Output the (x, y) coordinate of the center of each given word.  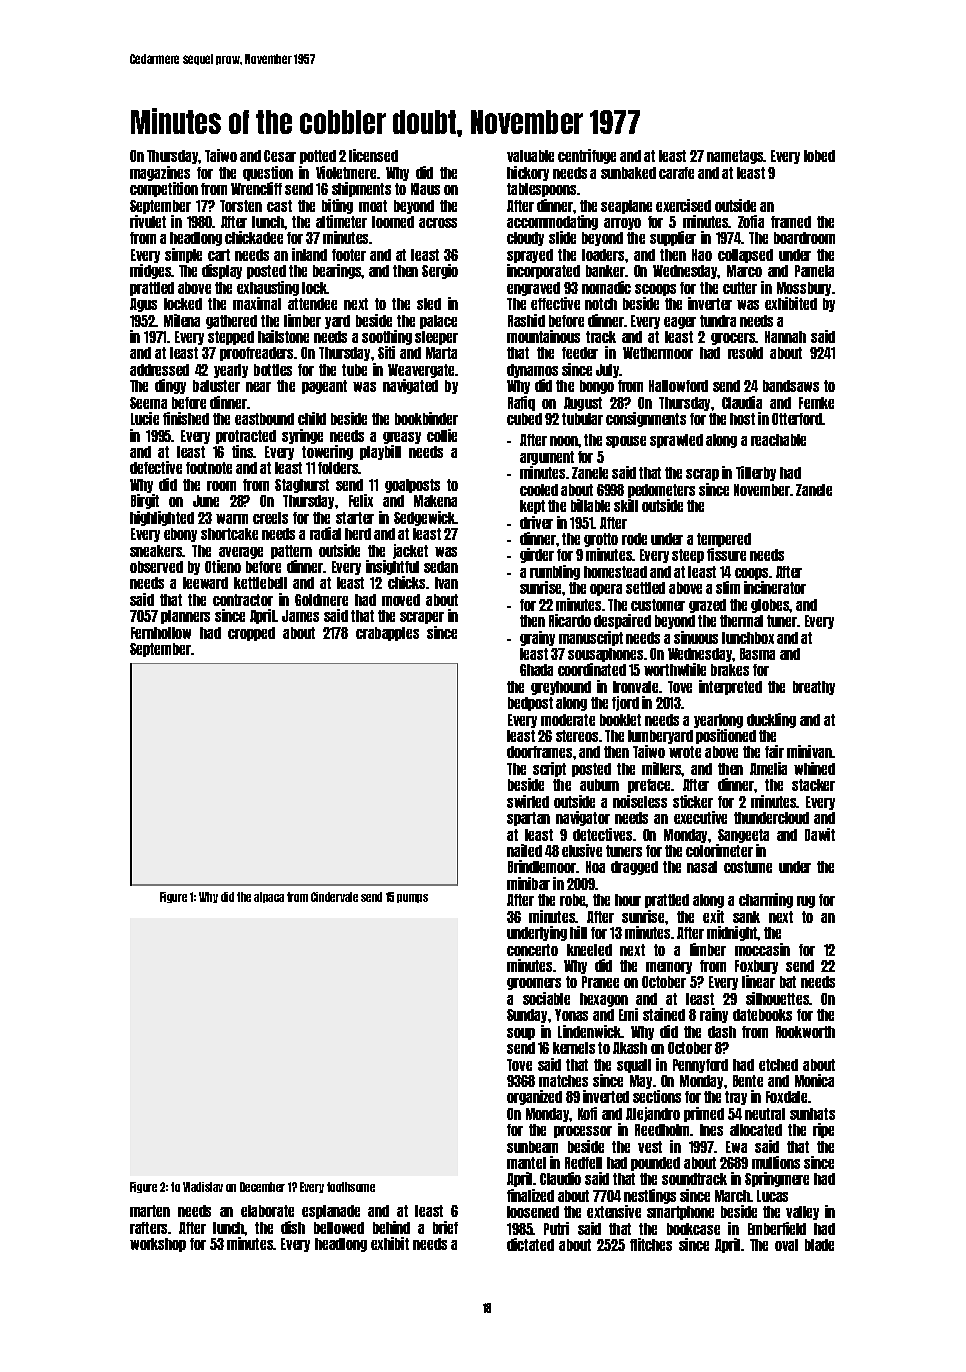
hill (578, 932)
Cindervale (334, 897)
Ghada (536, 670)
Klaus (425, 189)
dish (293, 1227)
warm (232, 519)
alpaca (269, 897)
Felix (361, 500)
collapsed (745, 256)
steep (688, 556)
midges (151, 271)
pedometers (661, 491)
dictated (530, 1244)
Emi (628, 1014)
